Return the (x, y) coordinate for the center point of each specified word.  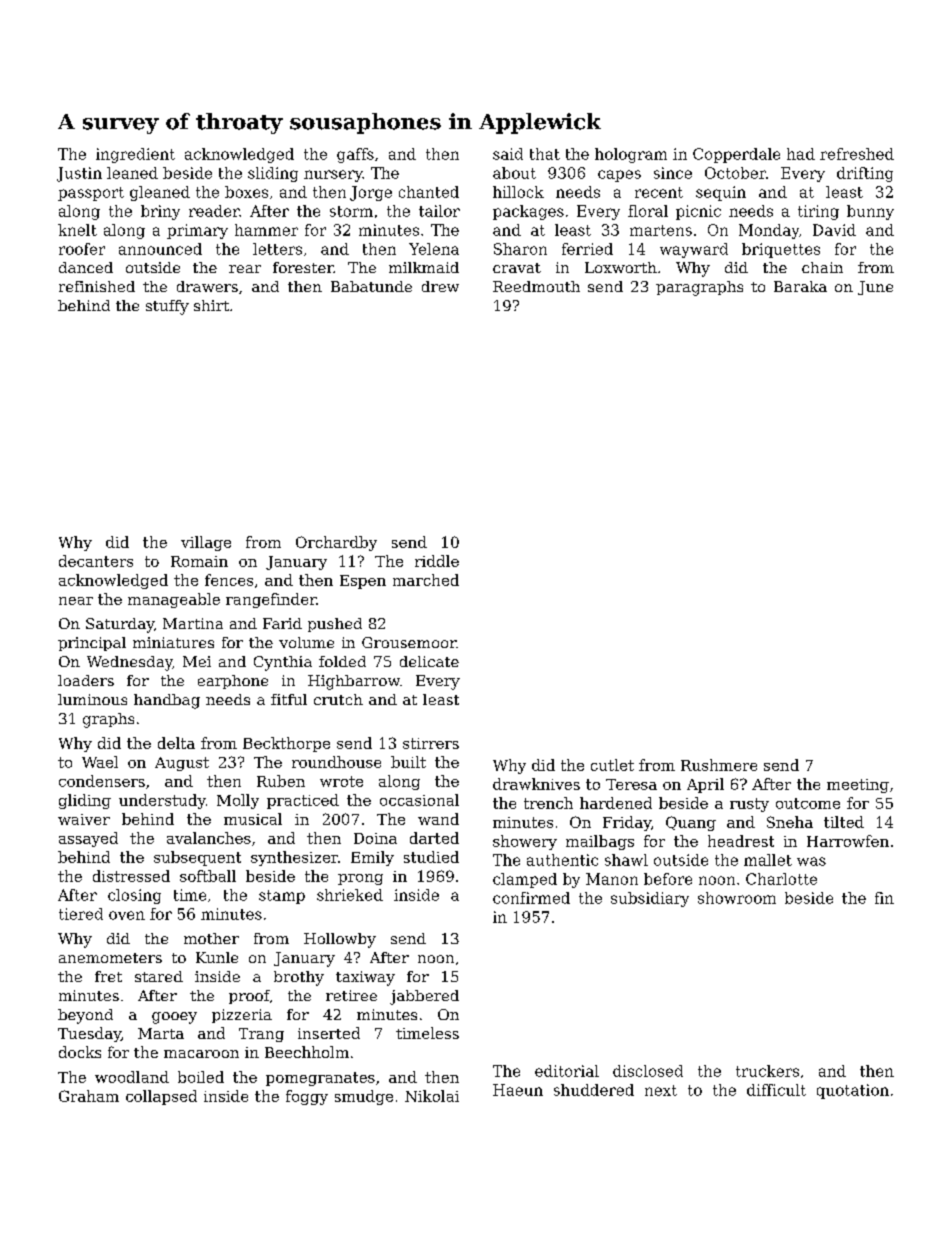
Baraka (800, 286)
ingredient (135, 155)
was (811, 861)
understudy (162, 801)
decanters (96, 561)
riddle (437, 561)
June (875, 288)
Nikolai (432, 1096)
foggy (307, 1097)
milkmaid (424, 267)
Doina (375, 838)
